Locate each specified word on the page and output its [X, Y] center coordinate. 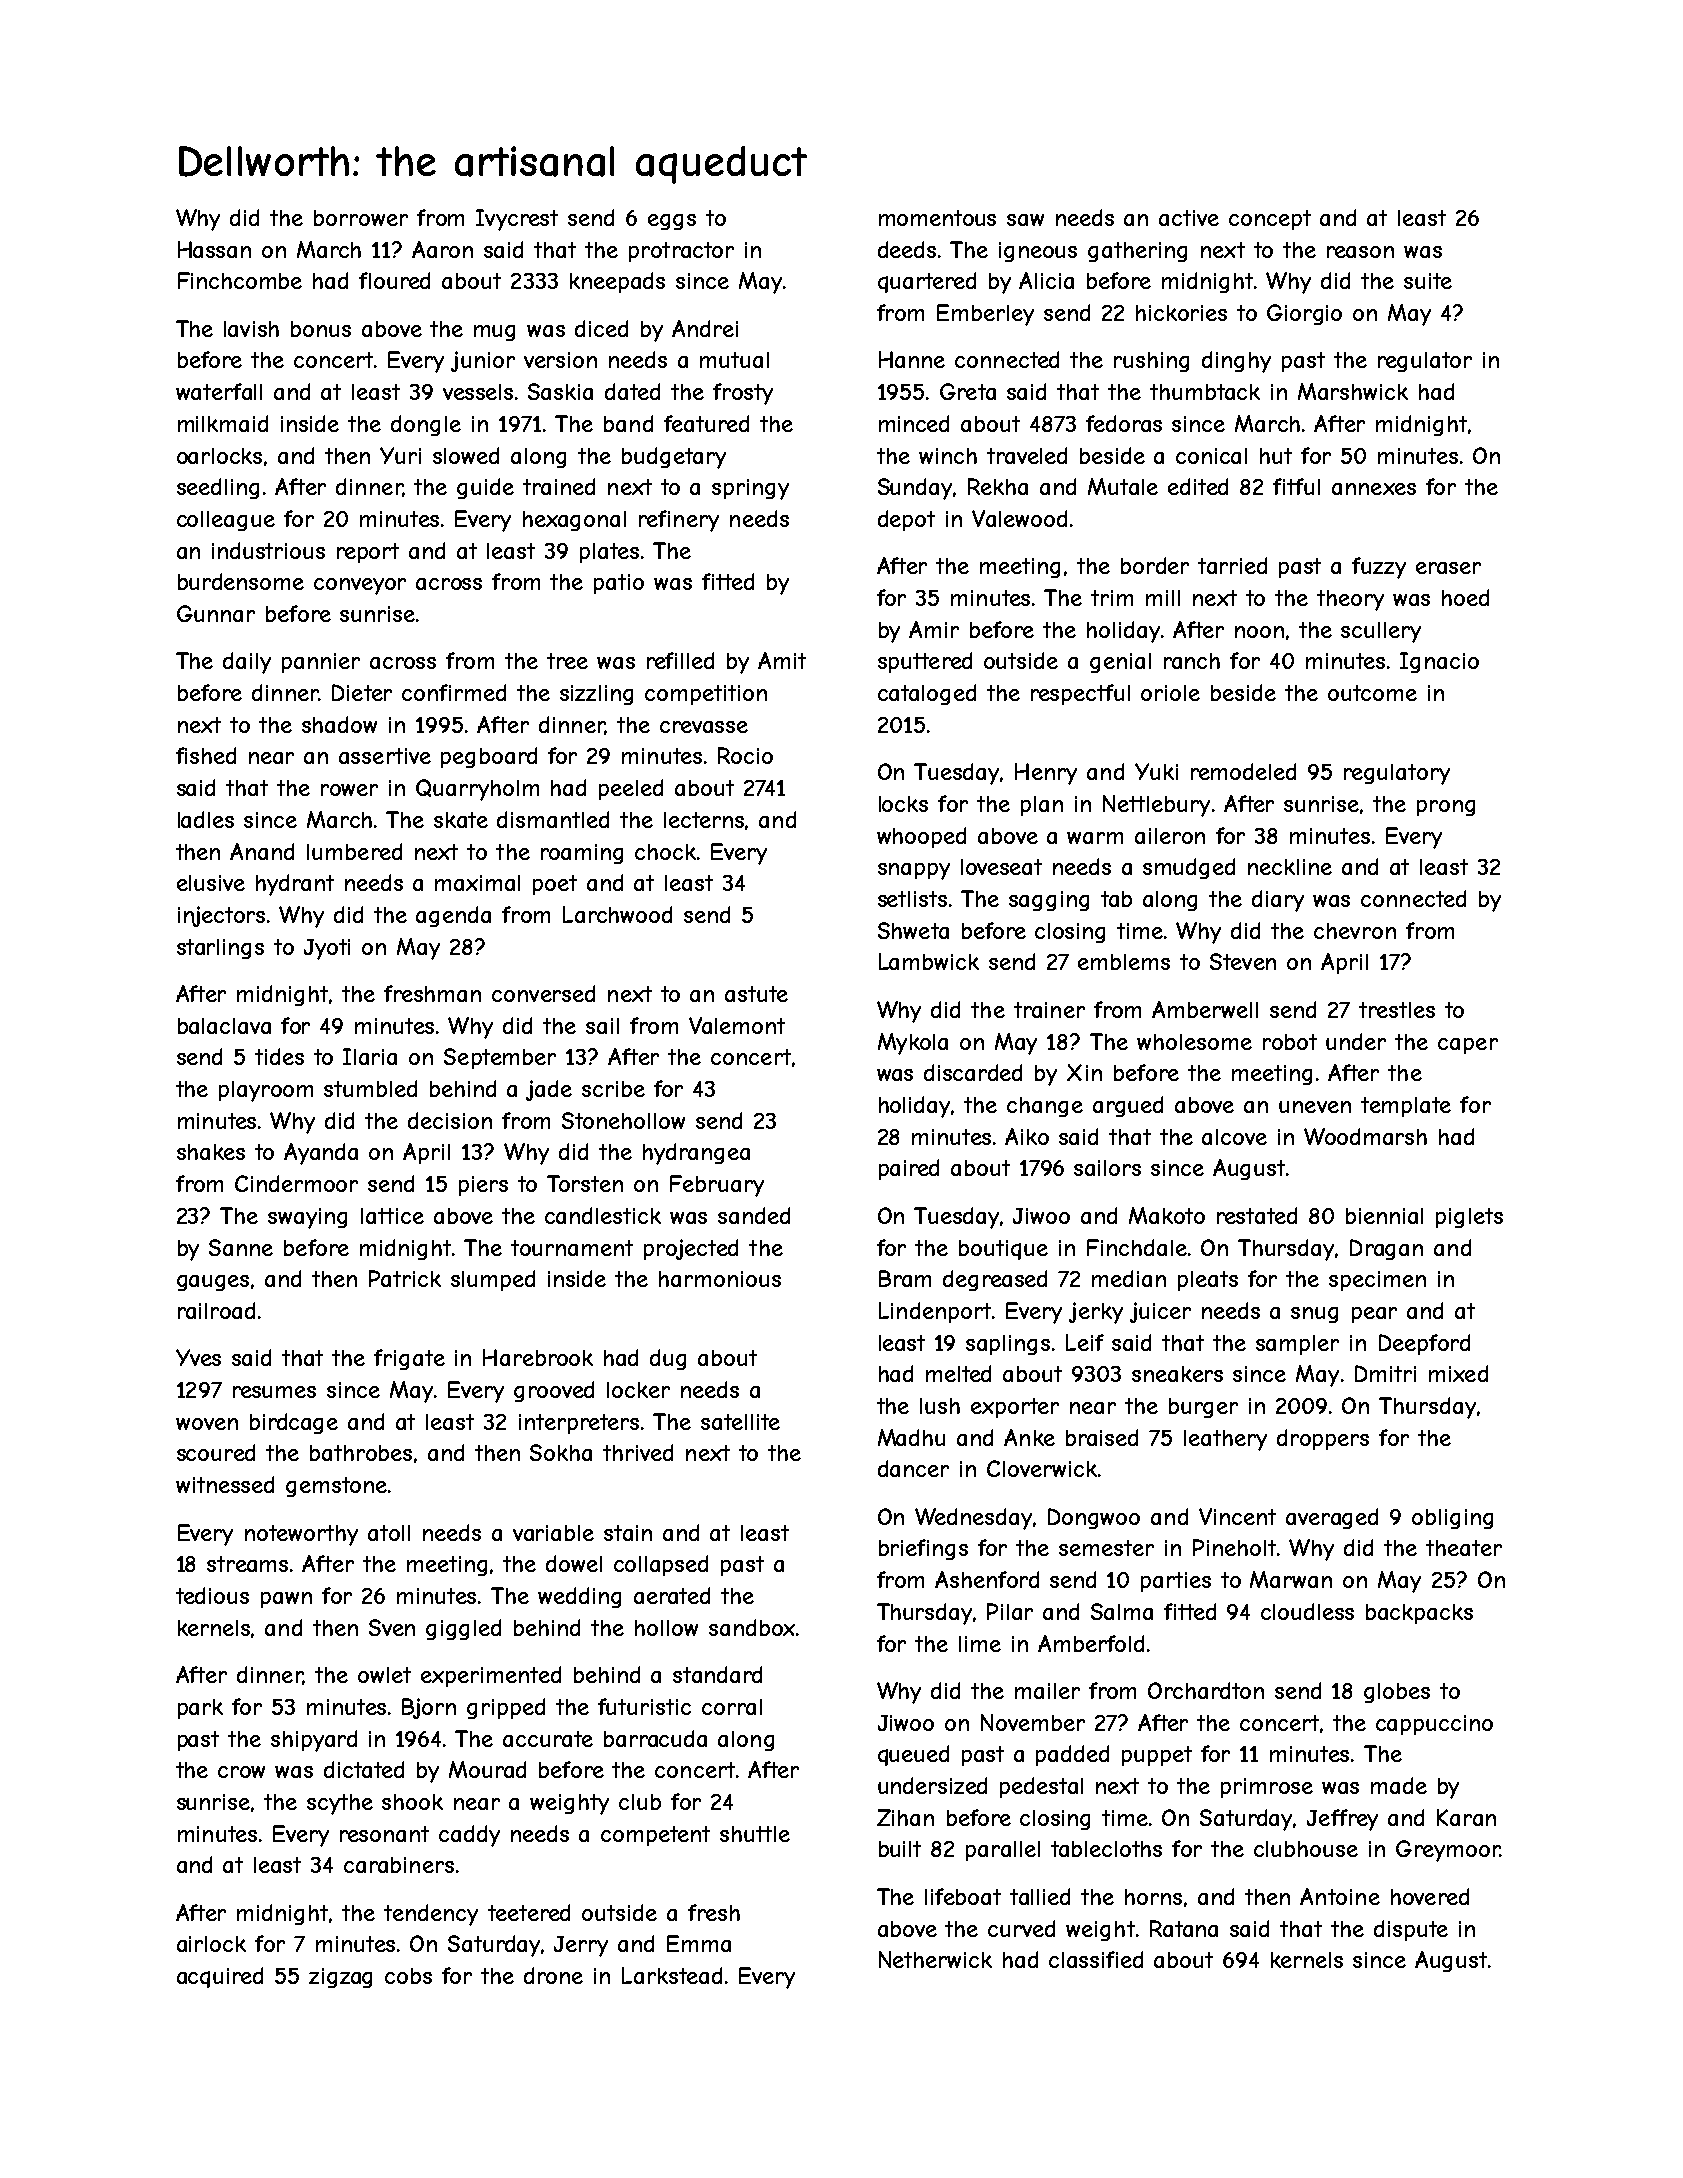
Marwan [1291, 1579]
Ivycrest [517, 220]
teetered [529, 1912]
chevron [1355, 931]
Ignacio [1439, 662]
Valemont [737, 1025]
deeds [907, 249]
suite [1428, 281]
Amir [934, 629]
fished [206, 755]
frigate [409, 1359]
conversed [543, 993]
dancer [913, 1468]
